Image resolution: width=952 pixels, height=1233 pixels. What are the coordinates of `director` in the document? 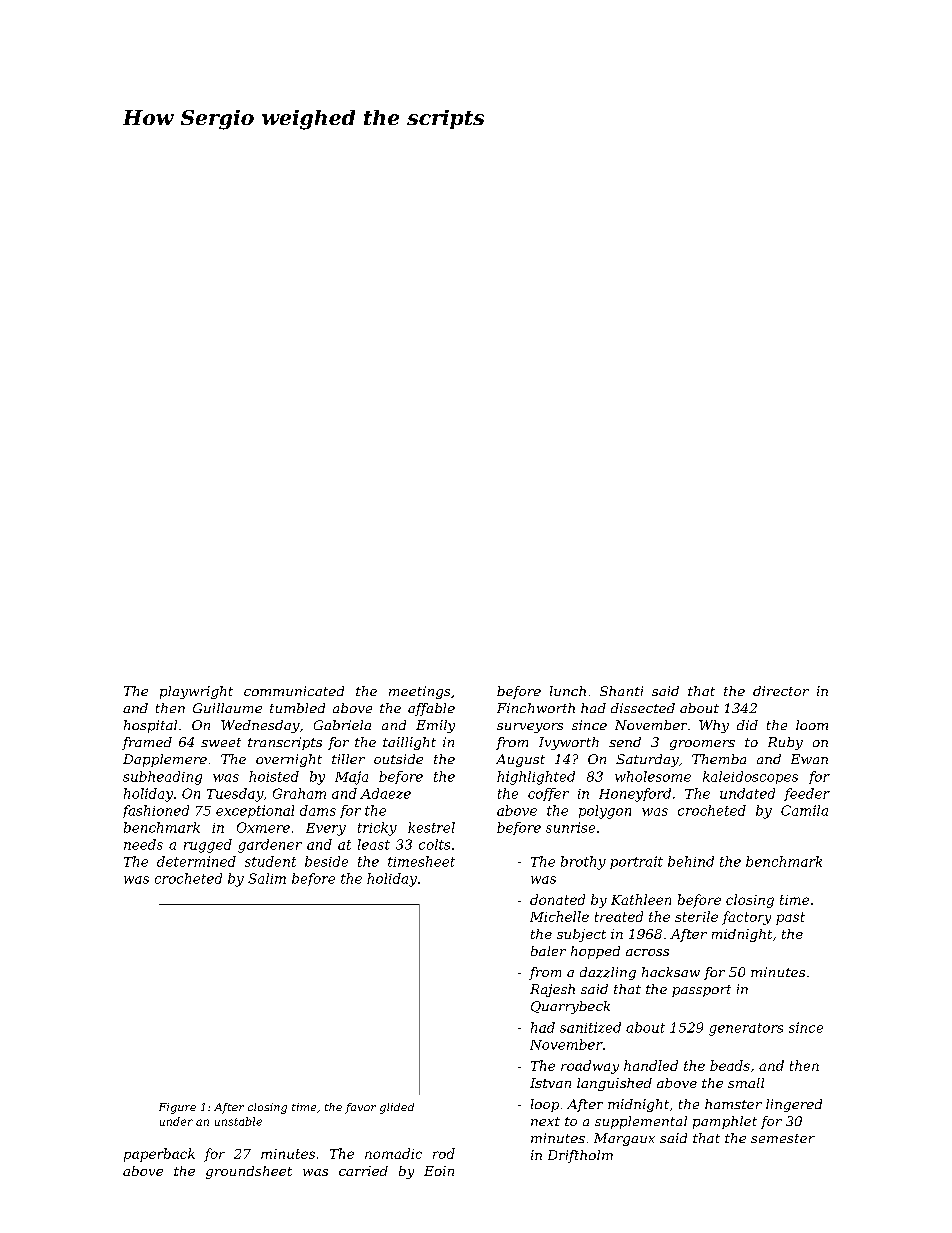 It's located at (781, 691).
